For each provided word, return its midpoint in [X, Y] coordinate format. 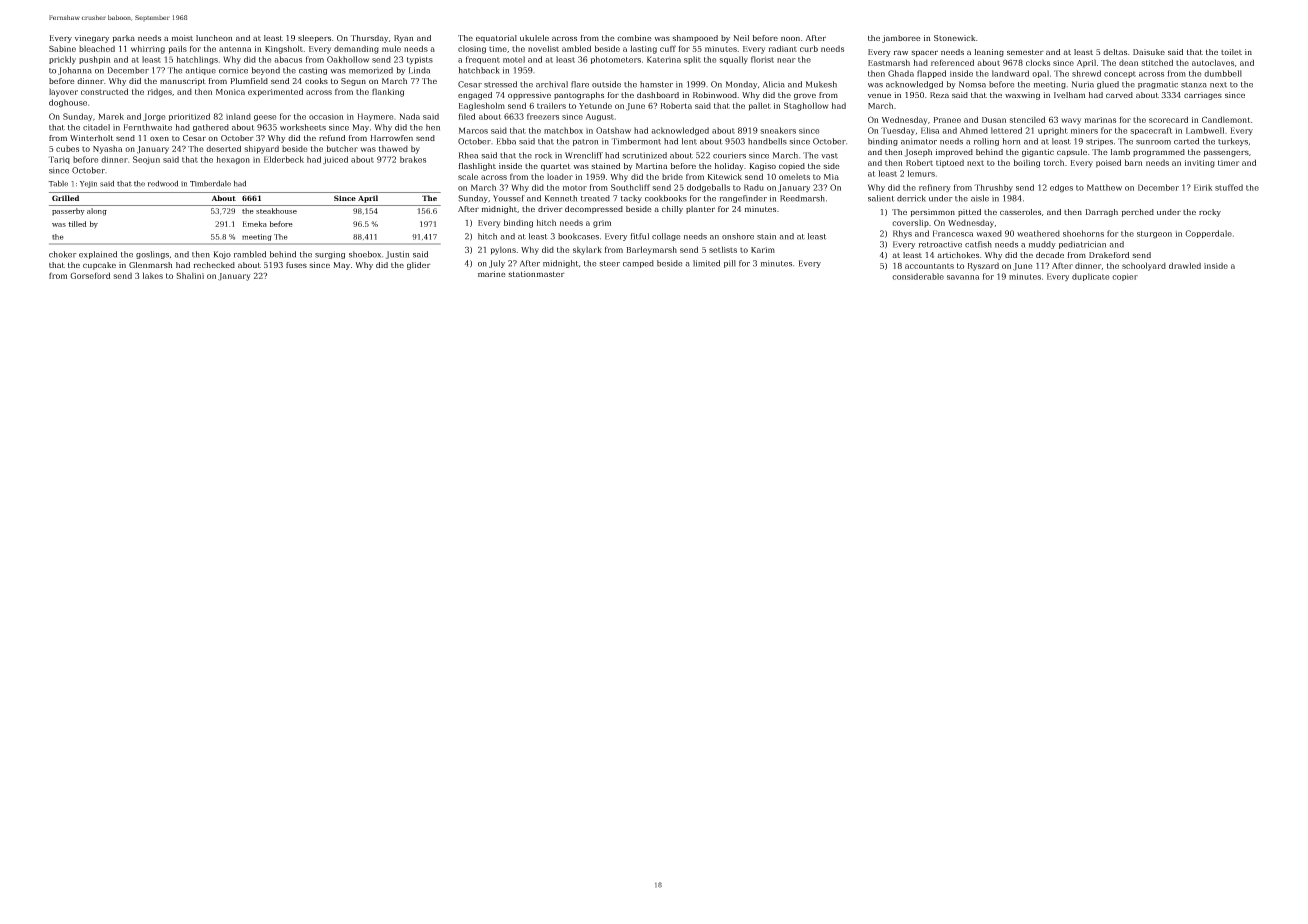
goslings [152, 255]
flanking [388, 92]
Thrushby [993, 188]
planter [700, 210]
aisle [980, 198]
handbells [767, 141]
